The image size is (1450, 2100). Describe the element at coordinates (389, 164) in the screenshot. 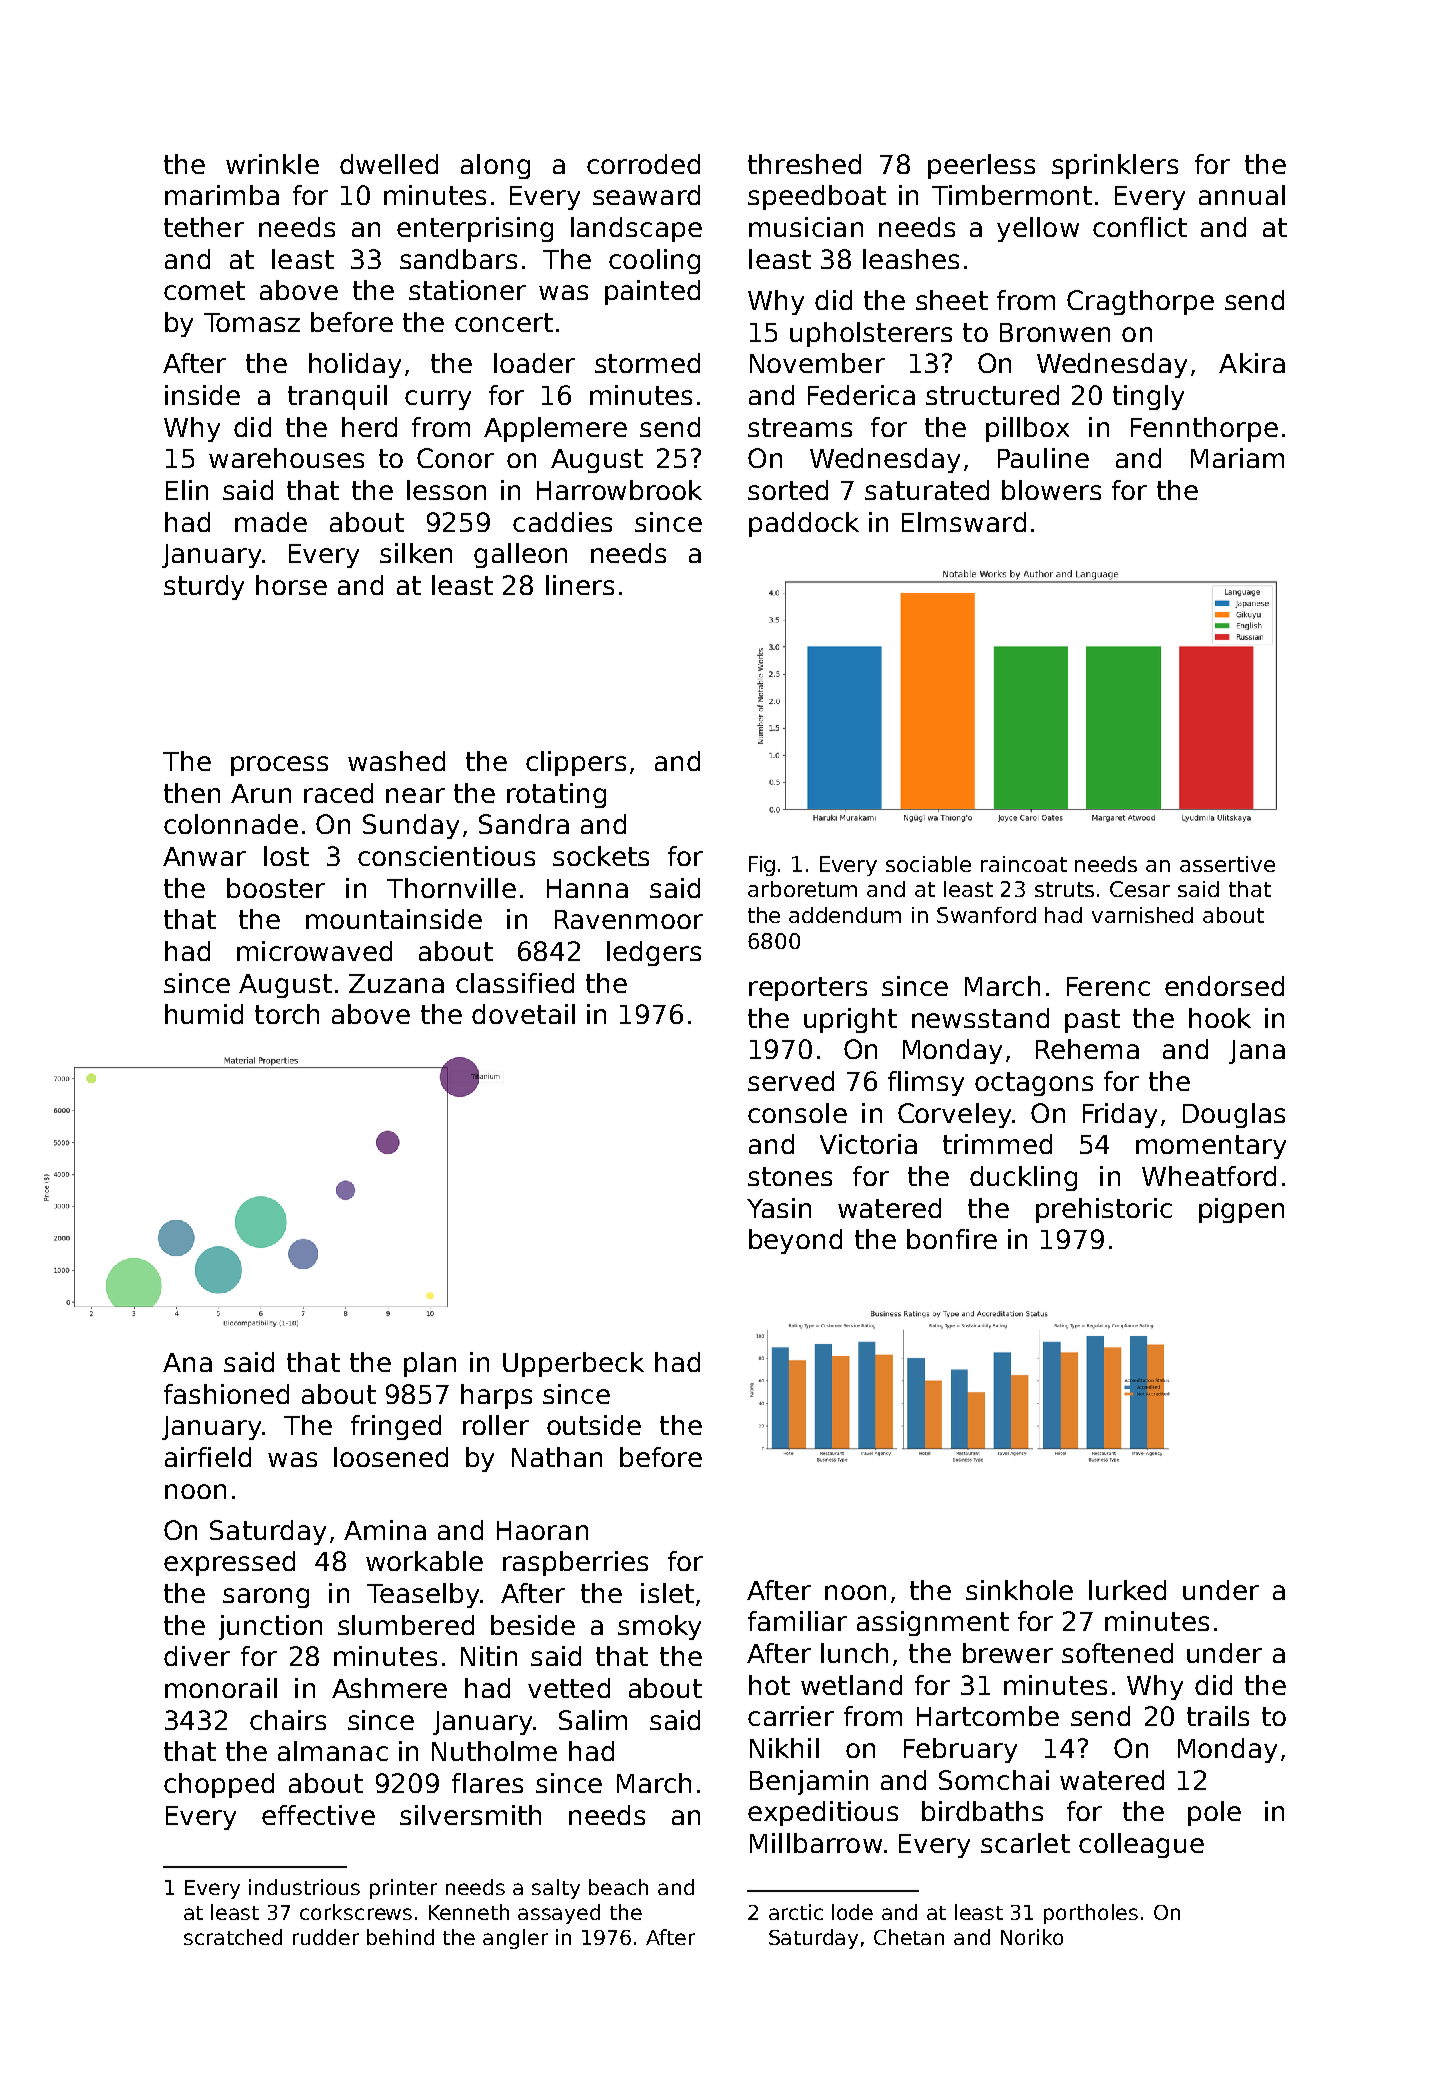

I see `dwelled` at that location.
